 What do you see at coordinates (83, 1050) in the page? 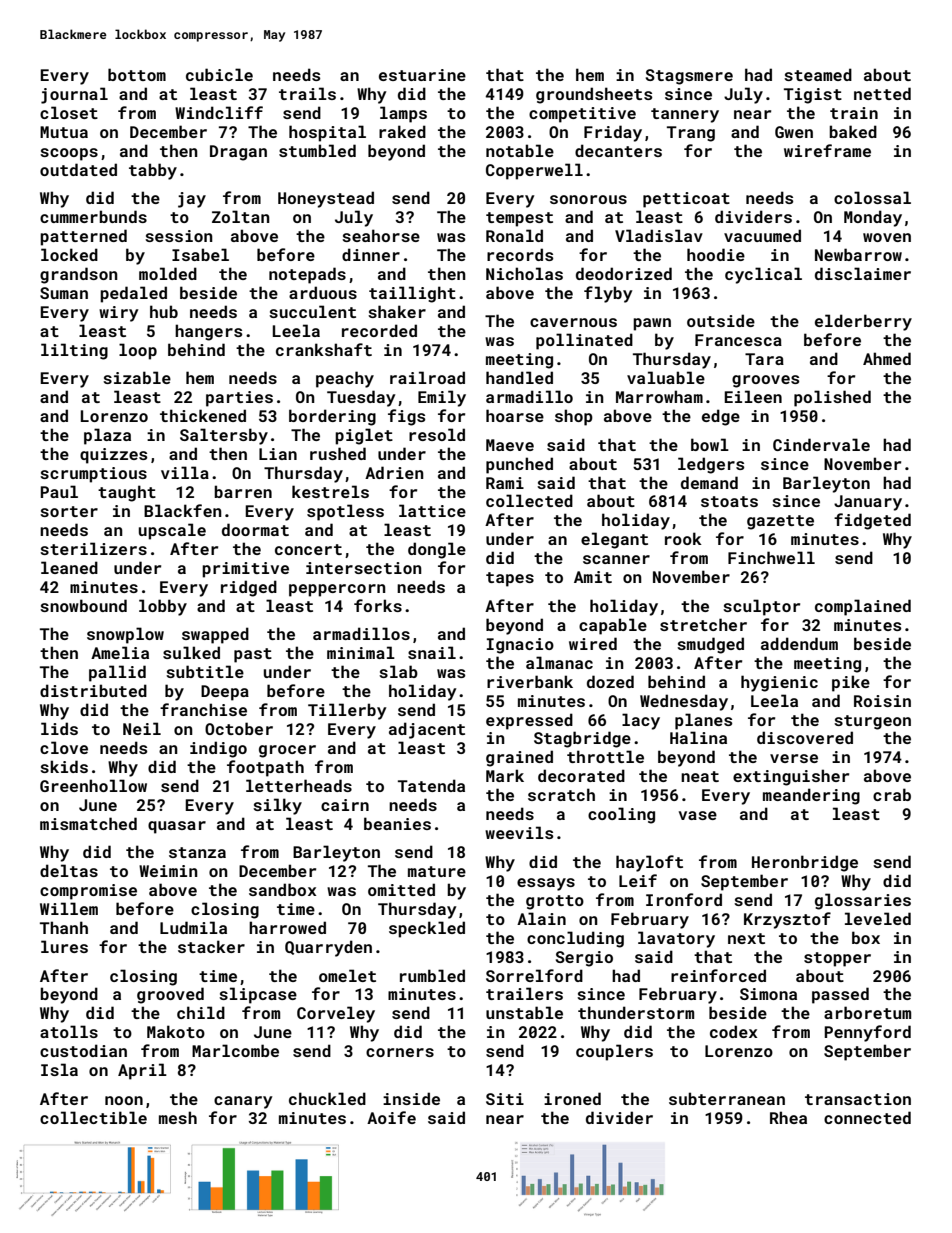
I see `custodian` at bounding box center [83, 1050].
